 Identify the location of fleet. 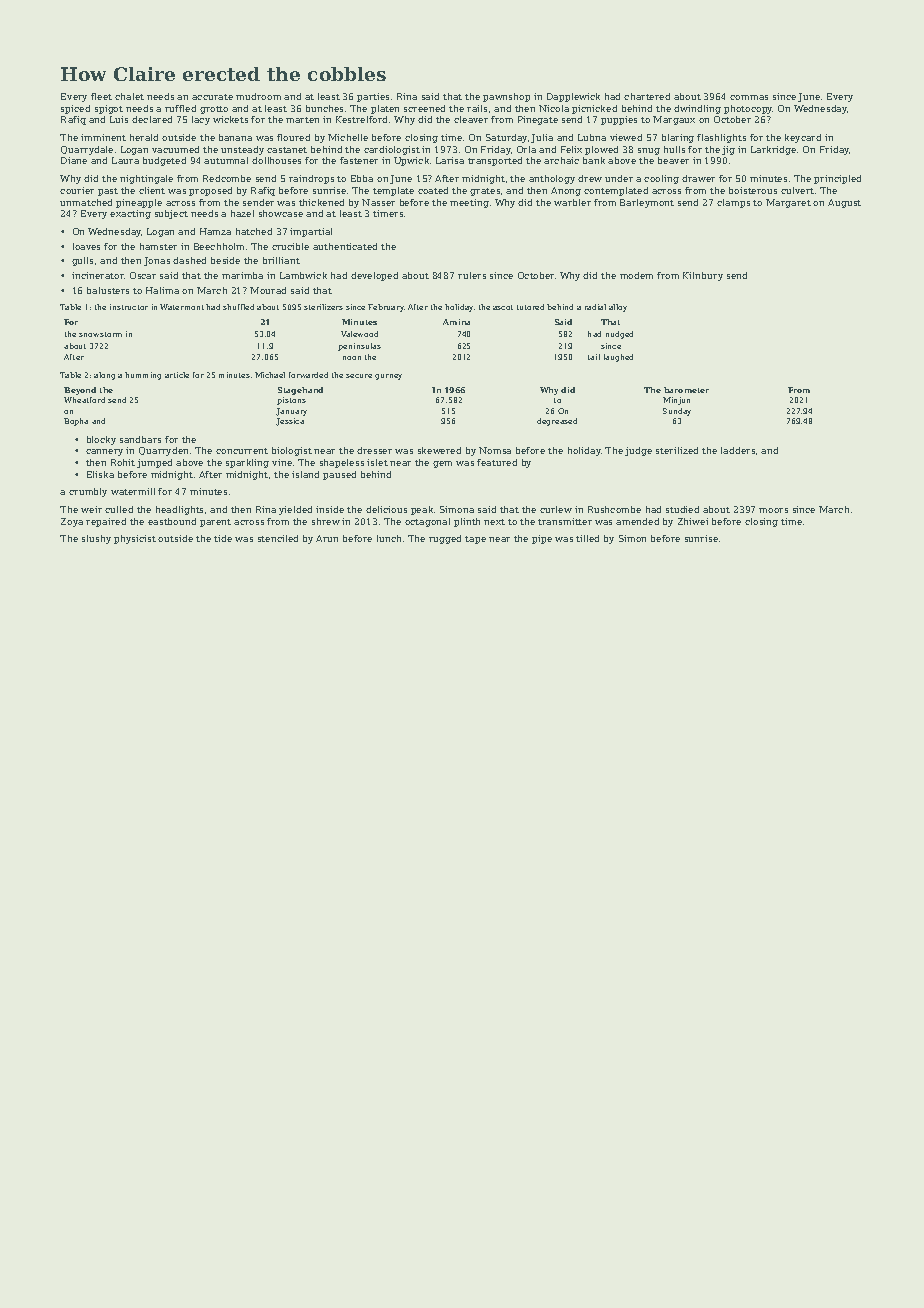
(101, 96).
